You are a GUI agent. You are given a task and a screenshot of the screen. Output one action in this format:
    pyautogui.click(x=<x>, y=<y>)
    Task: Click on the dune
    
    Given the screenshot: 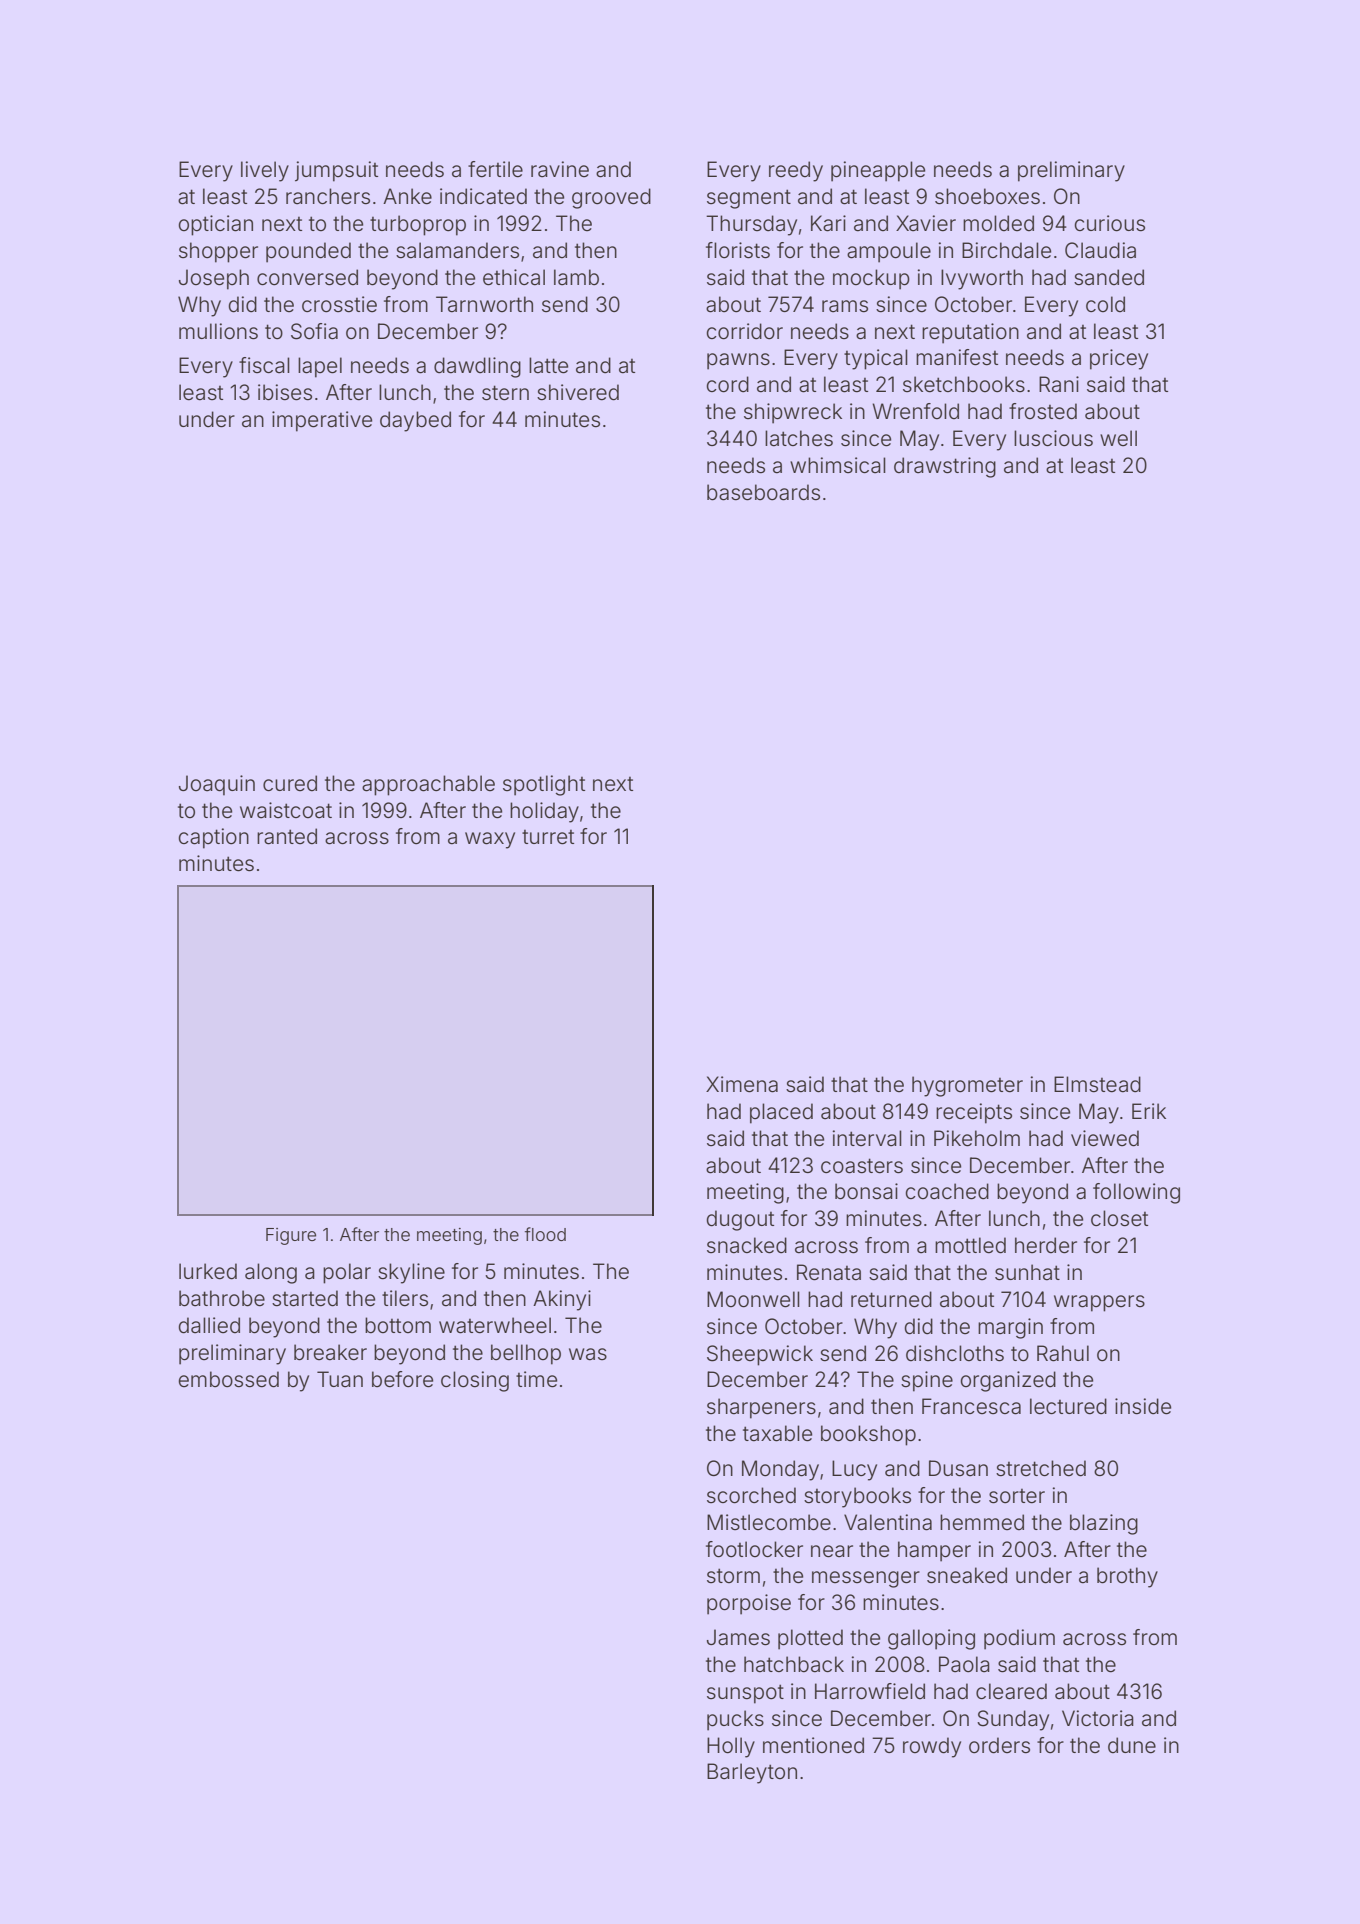 What is the action you would take?
    pyautogui.click(x=1132, y=1745)
